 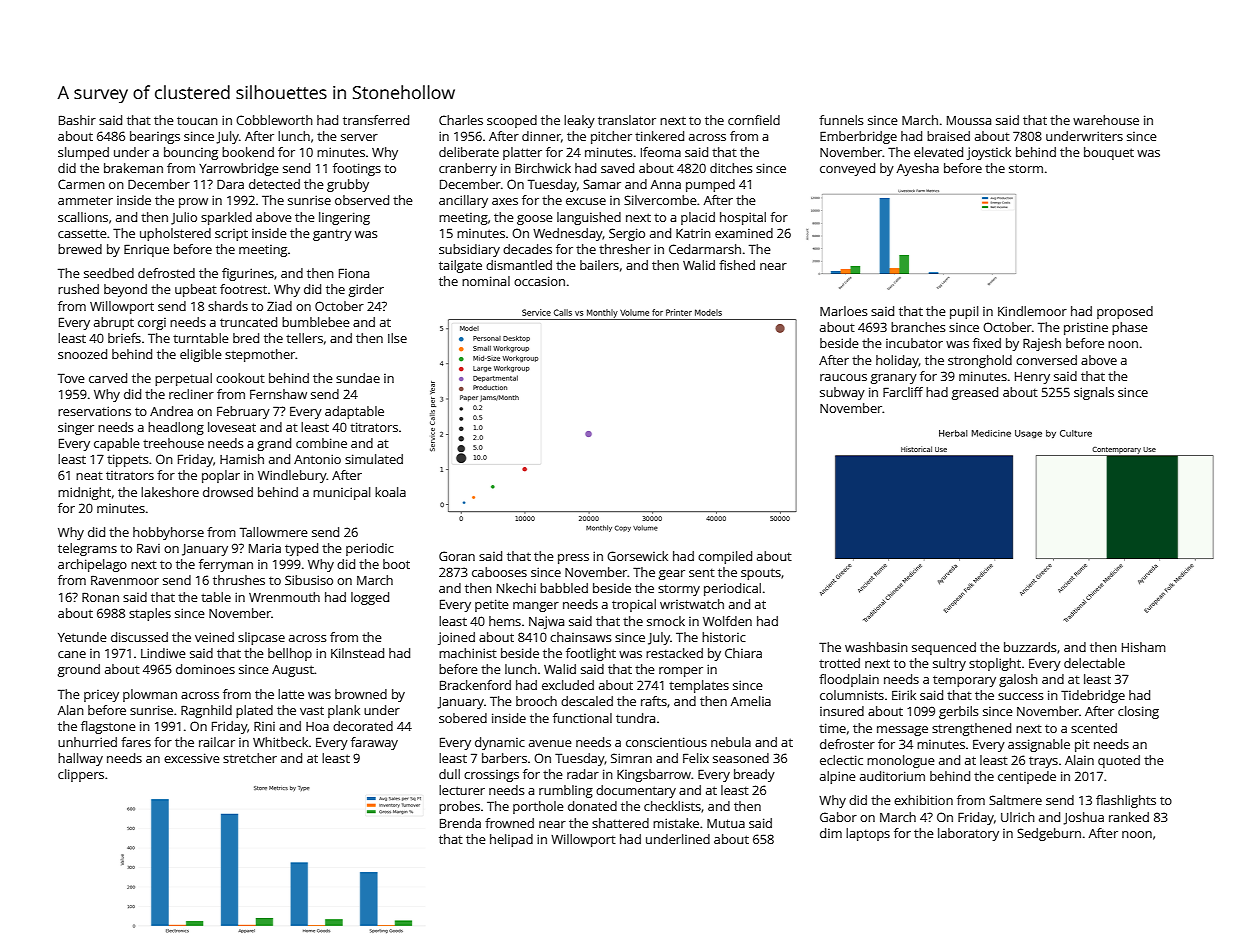 I want to click on Kindlemoor, so click(x=1032, y=311).
